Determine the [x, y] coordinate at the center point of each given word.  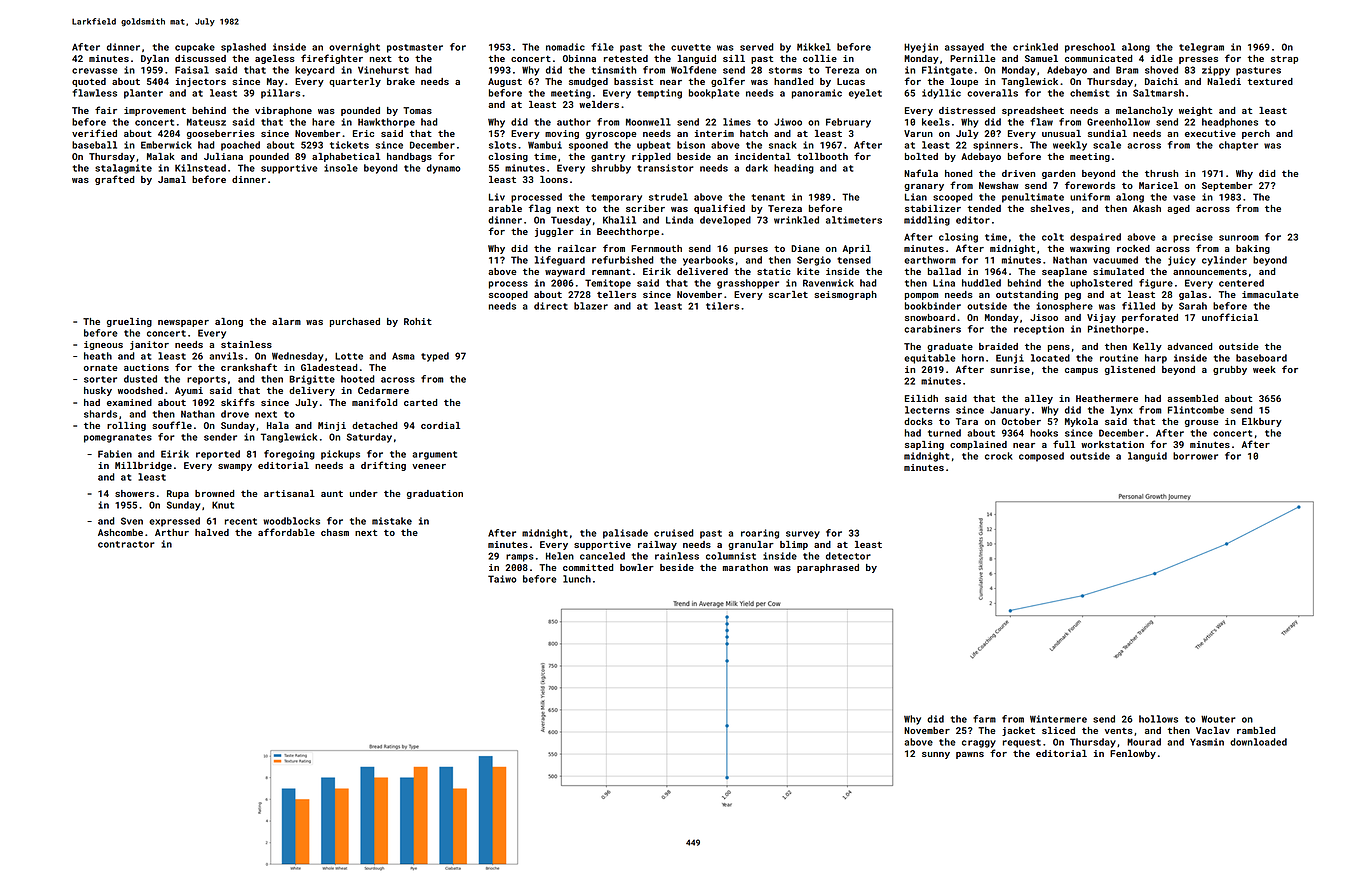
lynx [1122, 411]
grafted [114, 180]
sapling [924, 445]
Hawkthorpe [386, 123]
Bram [1127, 70]
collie [820, 58]
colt [1053, 237]
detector [848, 556]
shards [100, 414]
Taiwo [502, 579]
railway [657, 545]
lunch [577, 579]
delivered [702, 271]
